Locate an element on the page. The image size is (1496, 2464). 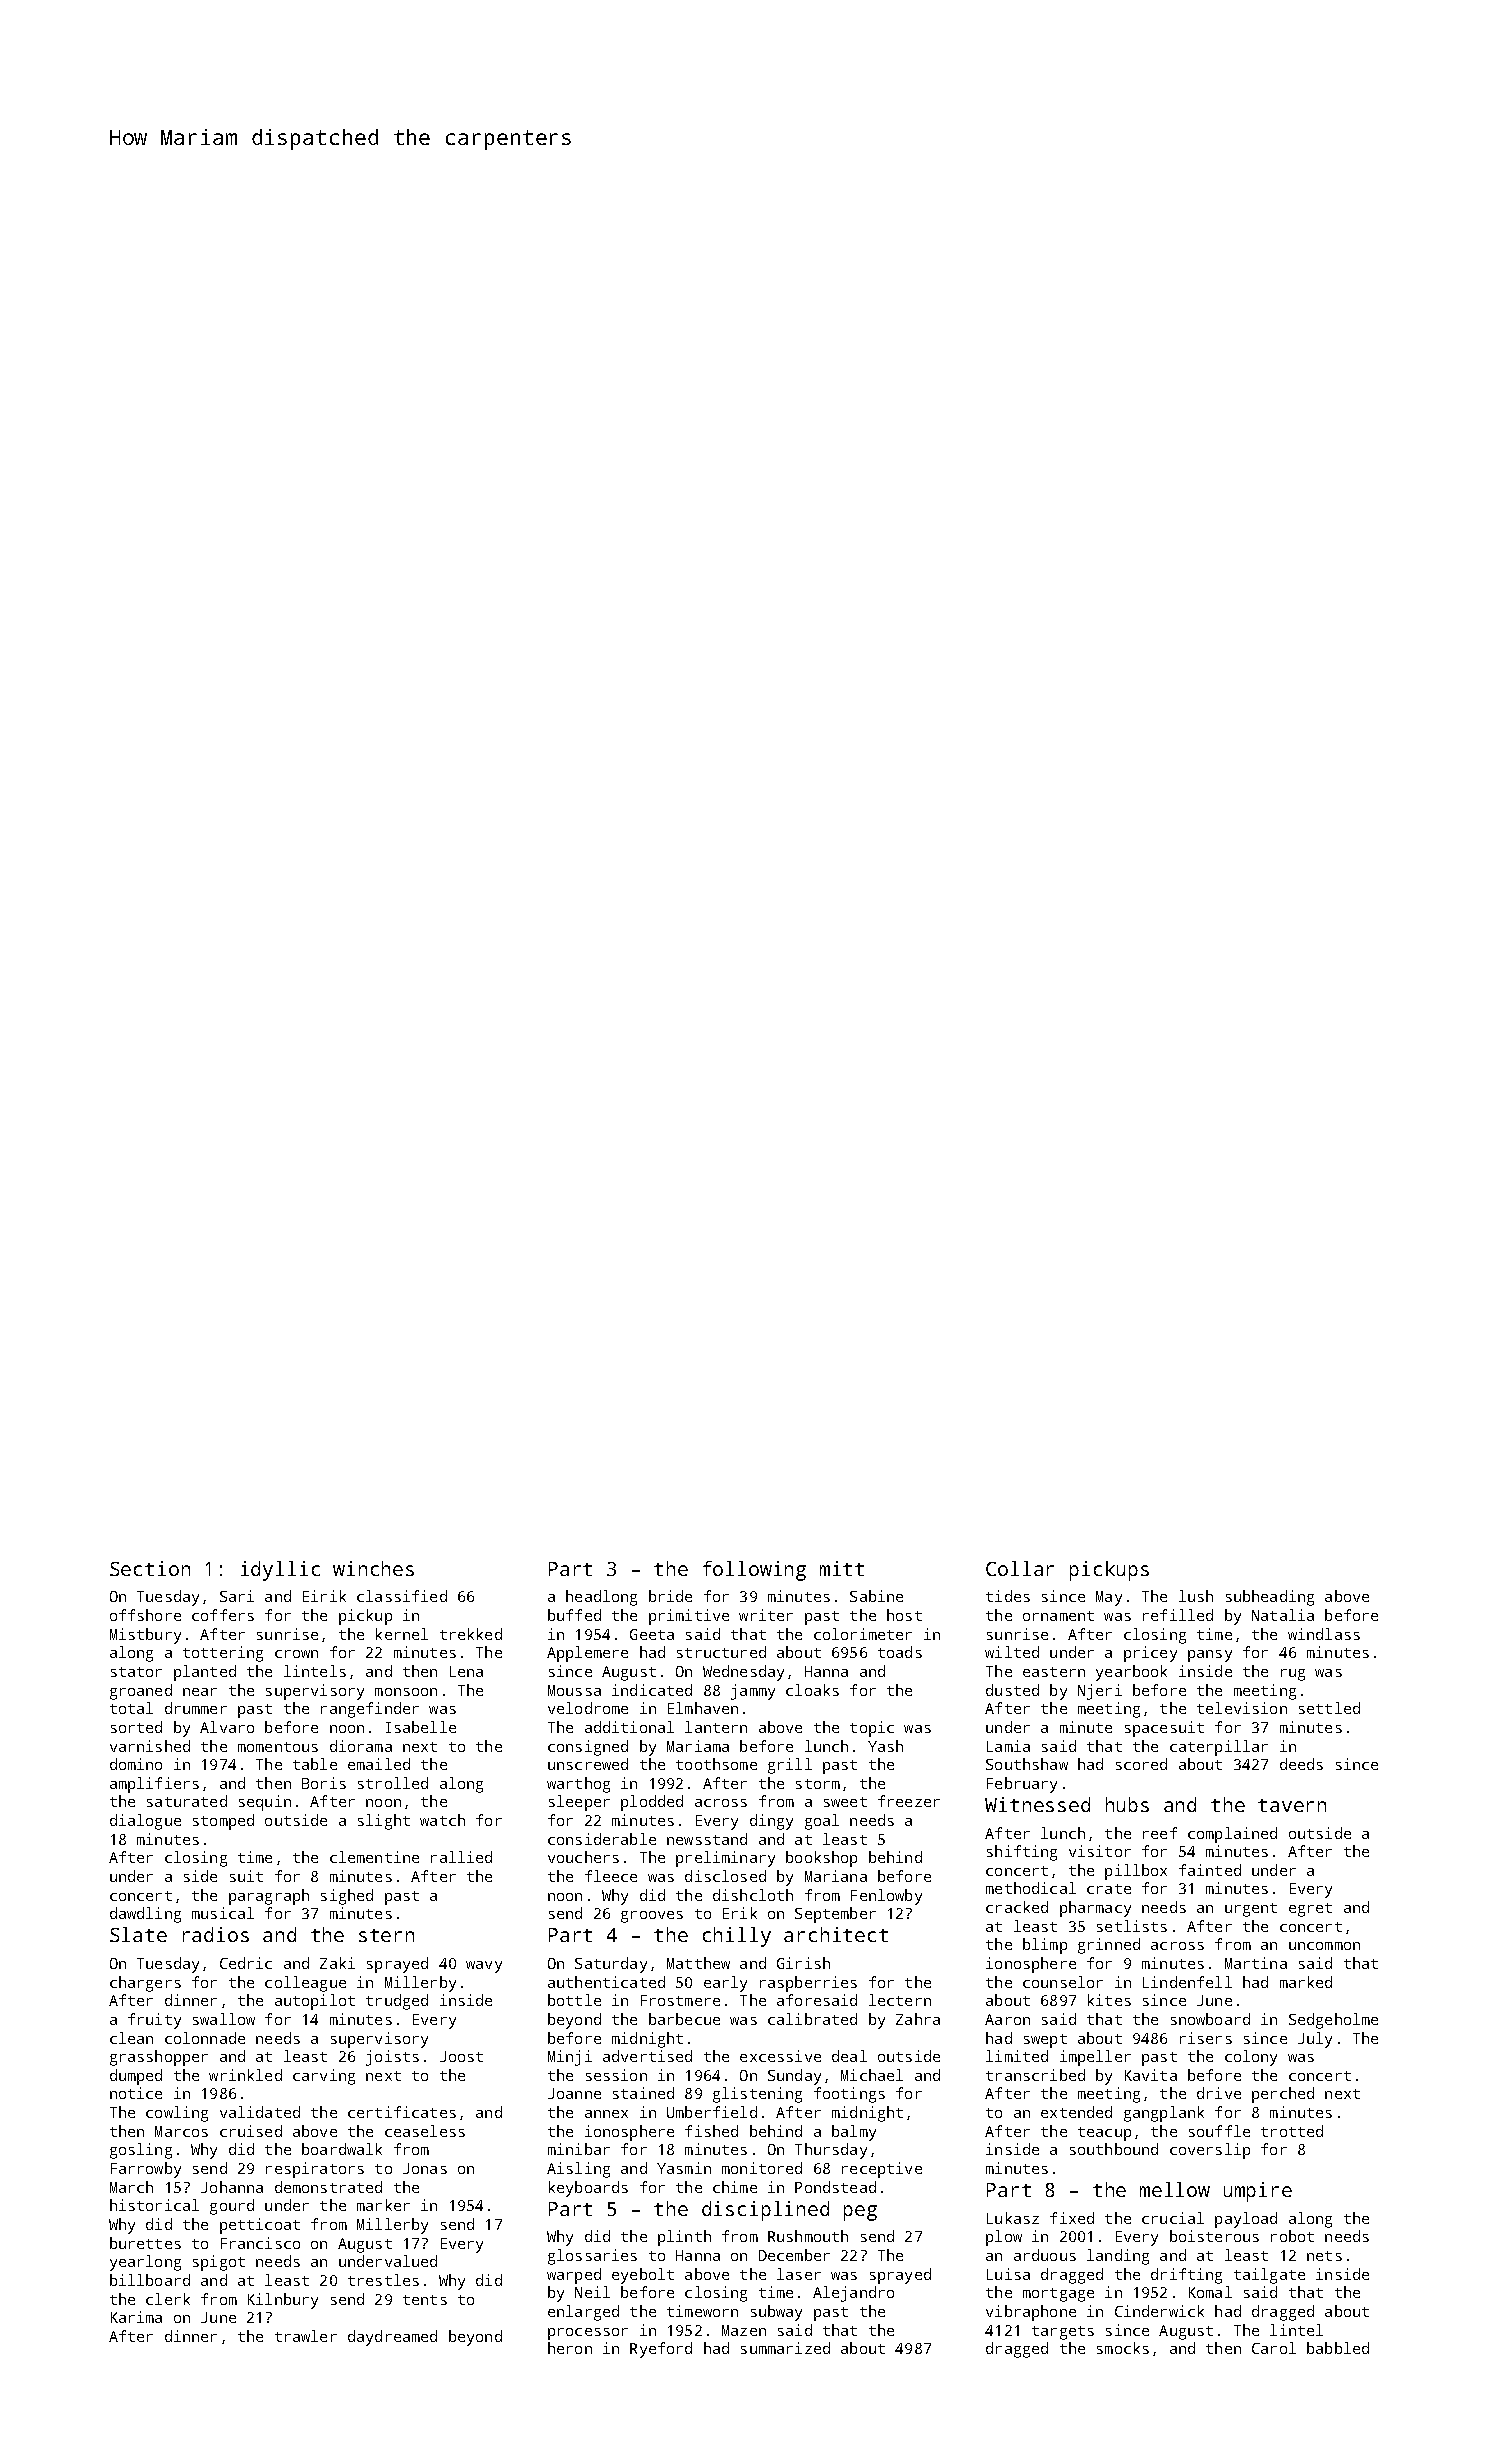
Mistbury is located at coordinates (145, 1636).
